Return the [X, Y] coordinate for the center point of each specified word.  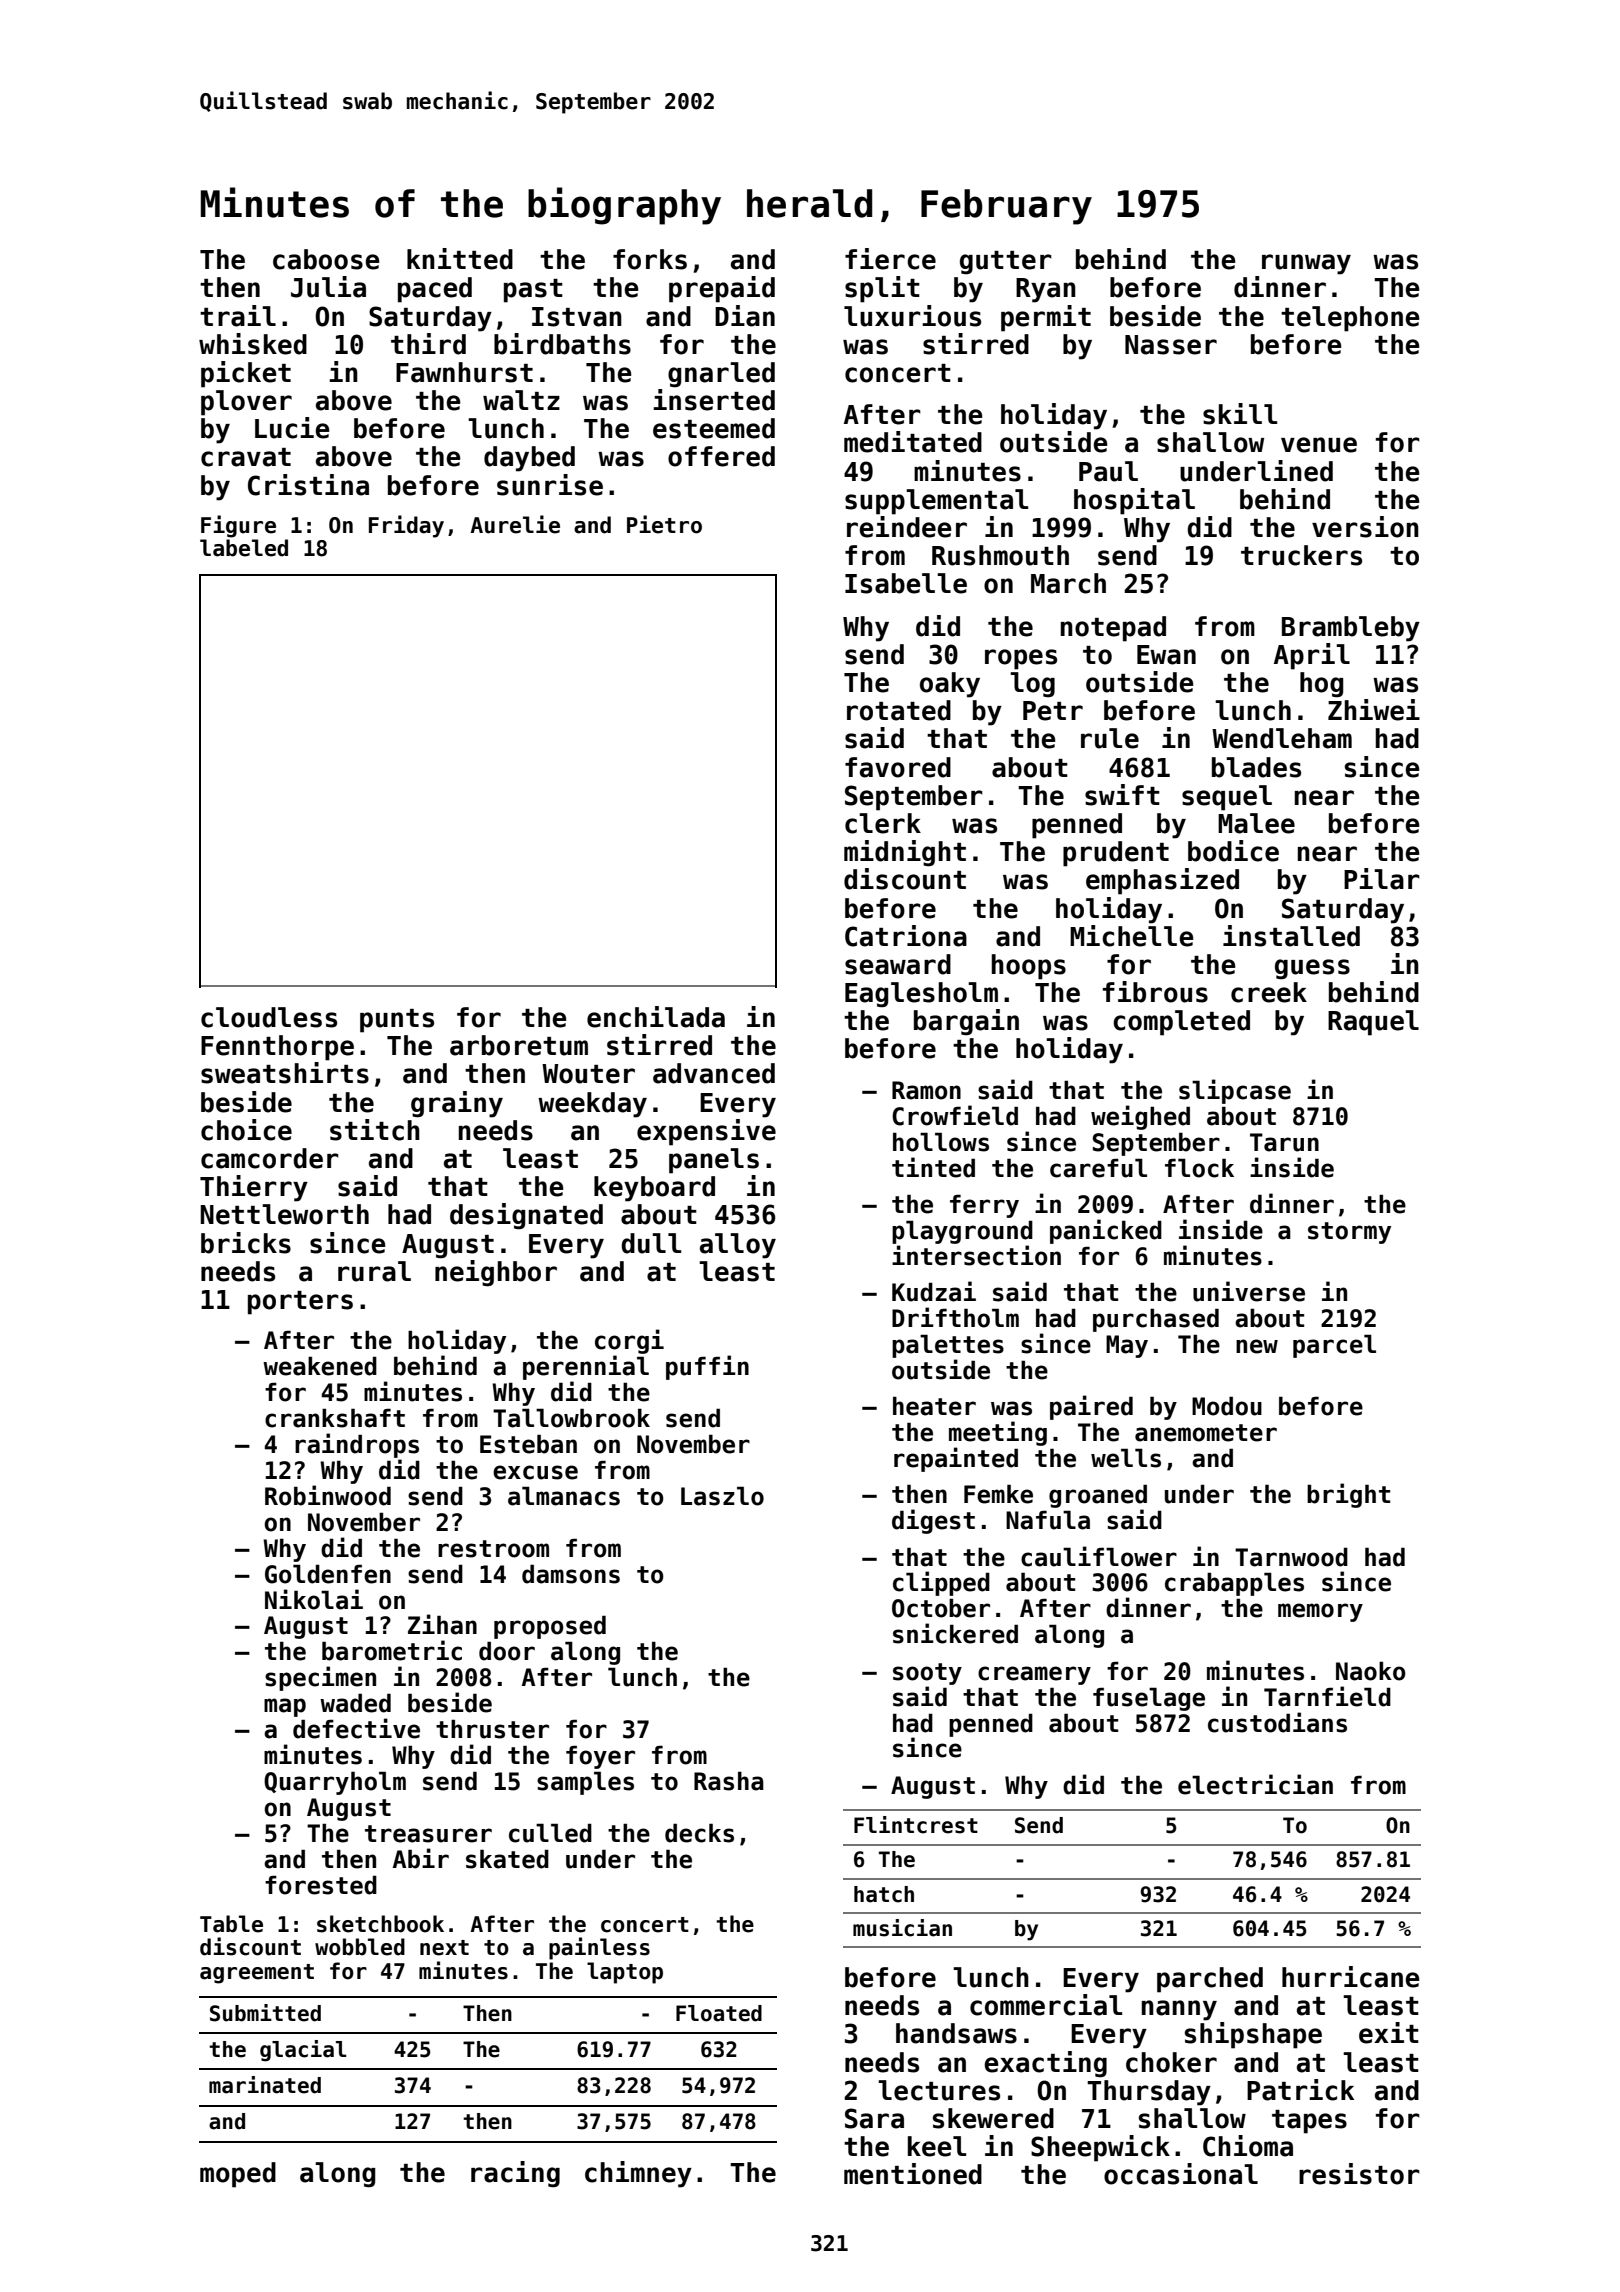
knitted [460, 259]
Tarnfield [1327, 1696]
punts [397, 1021]
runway [1306, 264]
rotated [899, 710]
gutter [1006, 263]
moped [238, 2175]
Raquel [1373, 1023]
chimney [638, 2174]
